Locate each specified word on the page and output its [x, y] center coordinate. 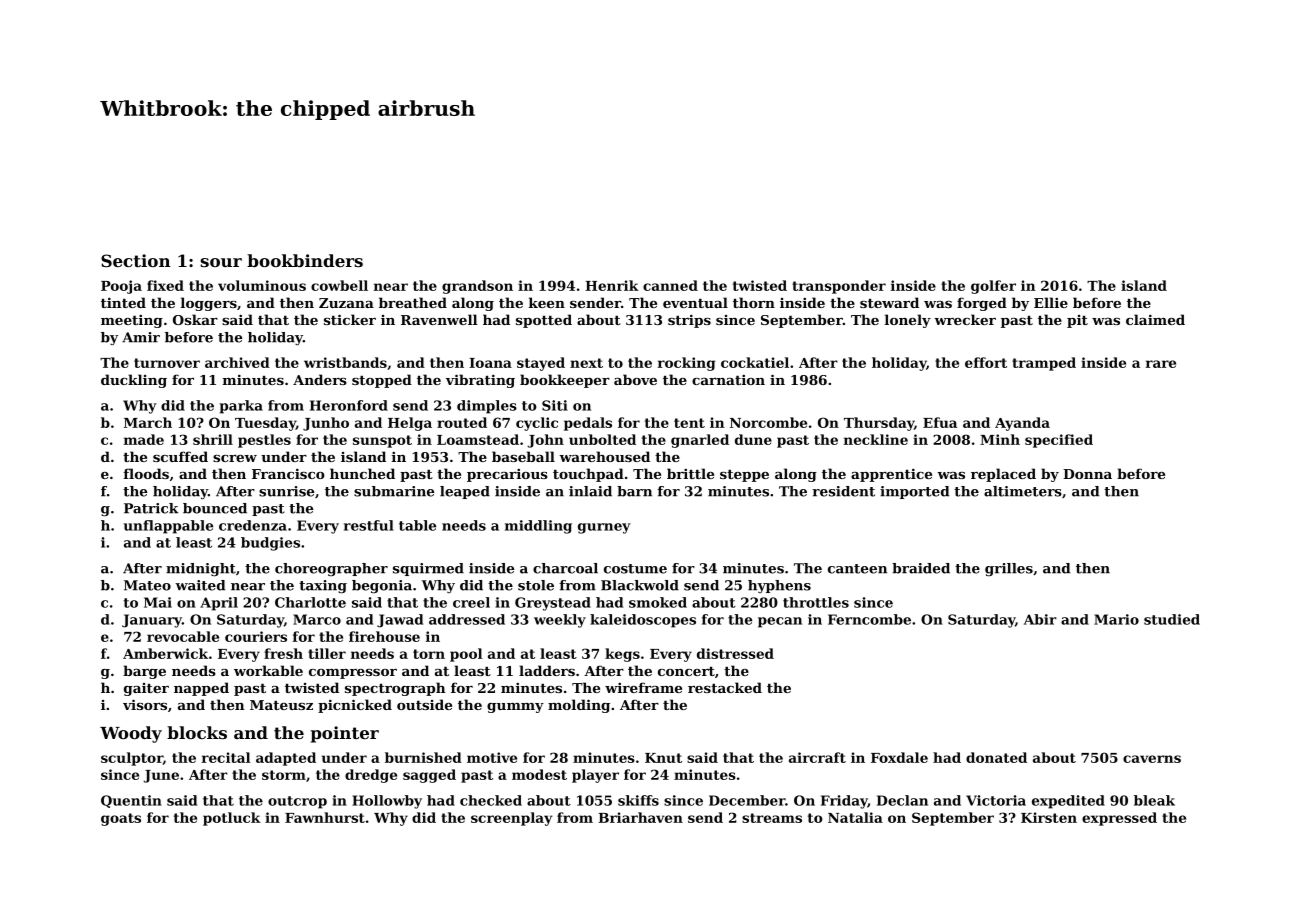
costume [635, 569]
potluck [232, 819]
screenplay [511, 819]
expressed [1119, 819]
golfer [993, 287]
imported [914, 492]
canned [670, 285]
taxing [323, 587]
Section [136, 260]
